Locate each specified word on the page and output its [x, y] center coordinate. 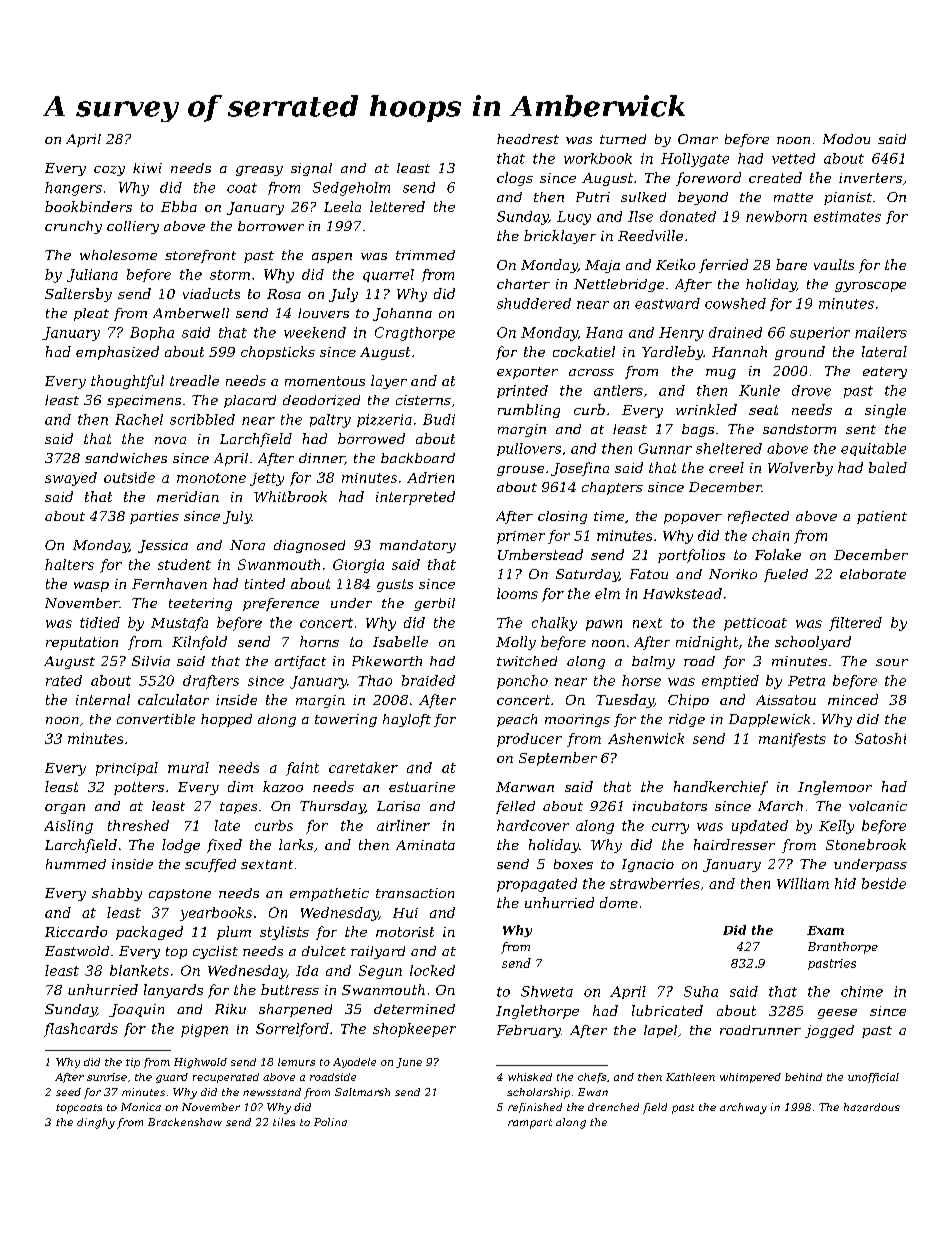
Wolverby [800, 469]
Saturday [587, 575]
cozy [109, 171]
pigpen [204, 1030]
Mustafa [179, 624]
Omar [698, 139]
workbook [598, 158]
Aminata [425, 845]
